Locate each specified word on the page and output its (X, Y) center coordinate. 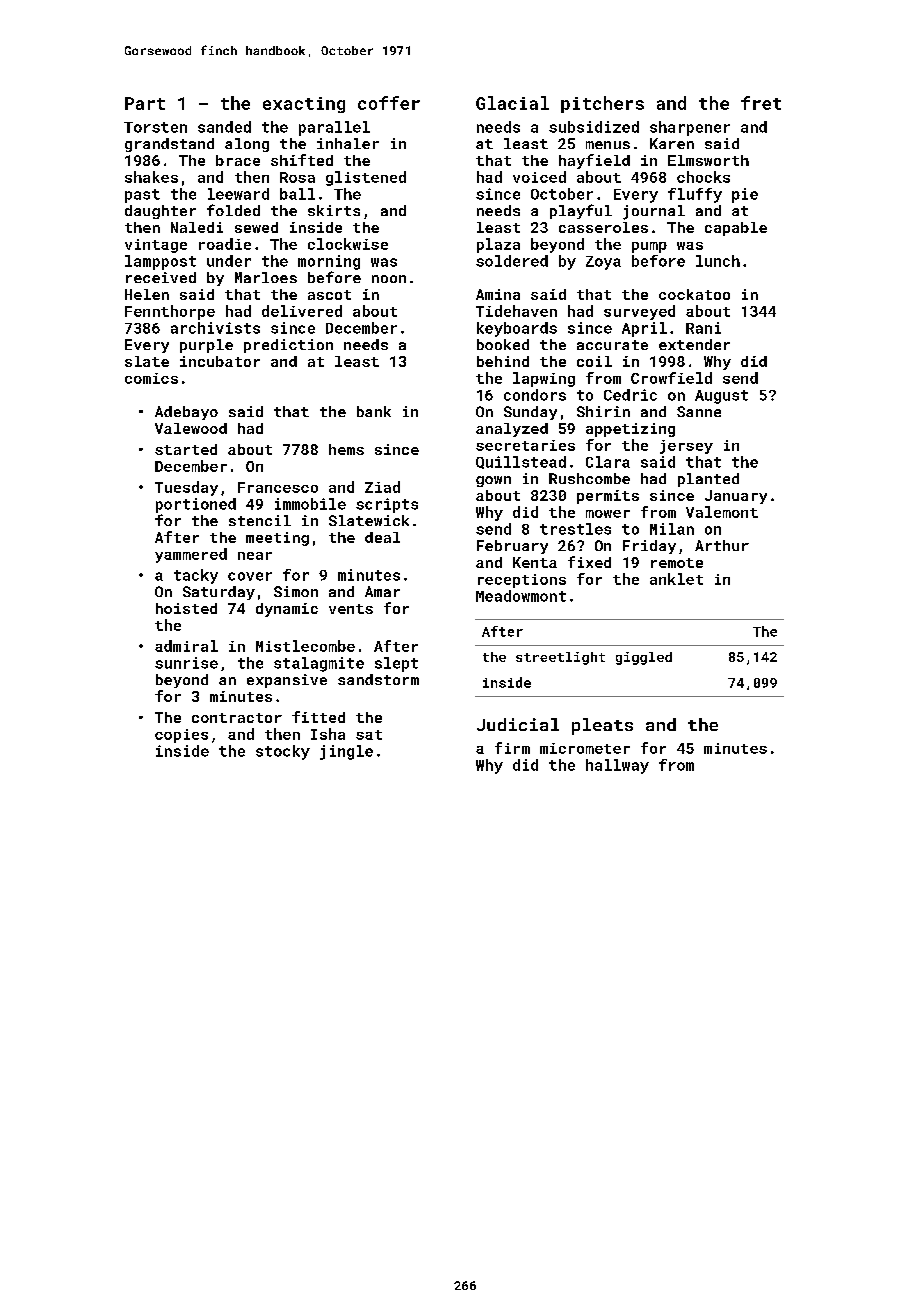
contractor (237, 718)
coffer (389, 103)
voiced (539, 177)
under (229, 261)
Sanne (699, 411)
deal (382, 537)
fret (761, 103)
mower (608, 514)
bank (374, 411)
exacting (304, 105)
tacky (196, 576)
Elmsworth (708, 160)
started (186, 449)
